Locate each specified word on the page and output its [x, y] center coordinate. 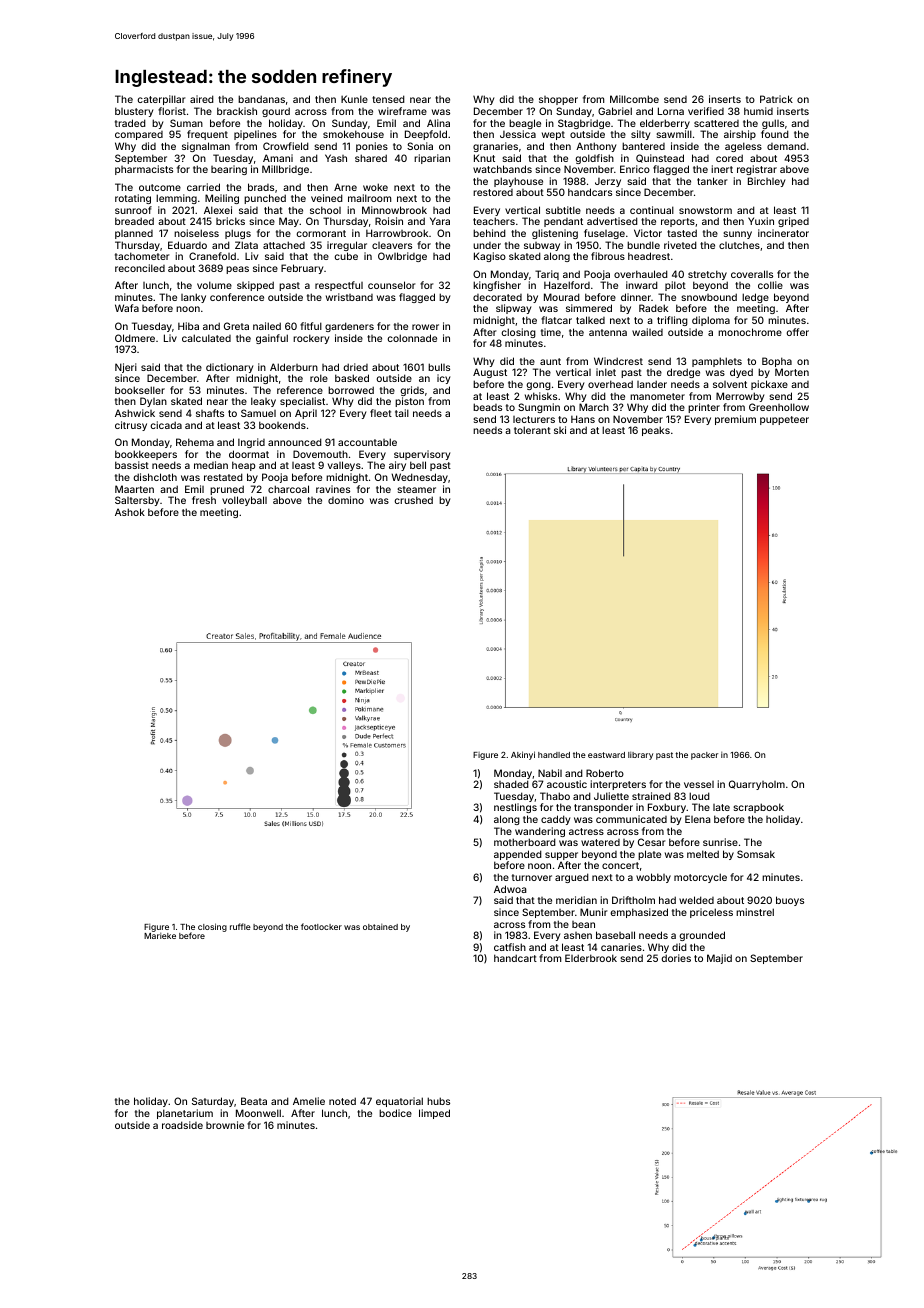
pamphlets [717, 362]
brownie [225, 1125]
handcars [590, 192]
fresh [204, 500]
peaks [656, 431]
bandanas [261, 99]
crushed [413, 500]
